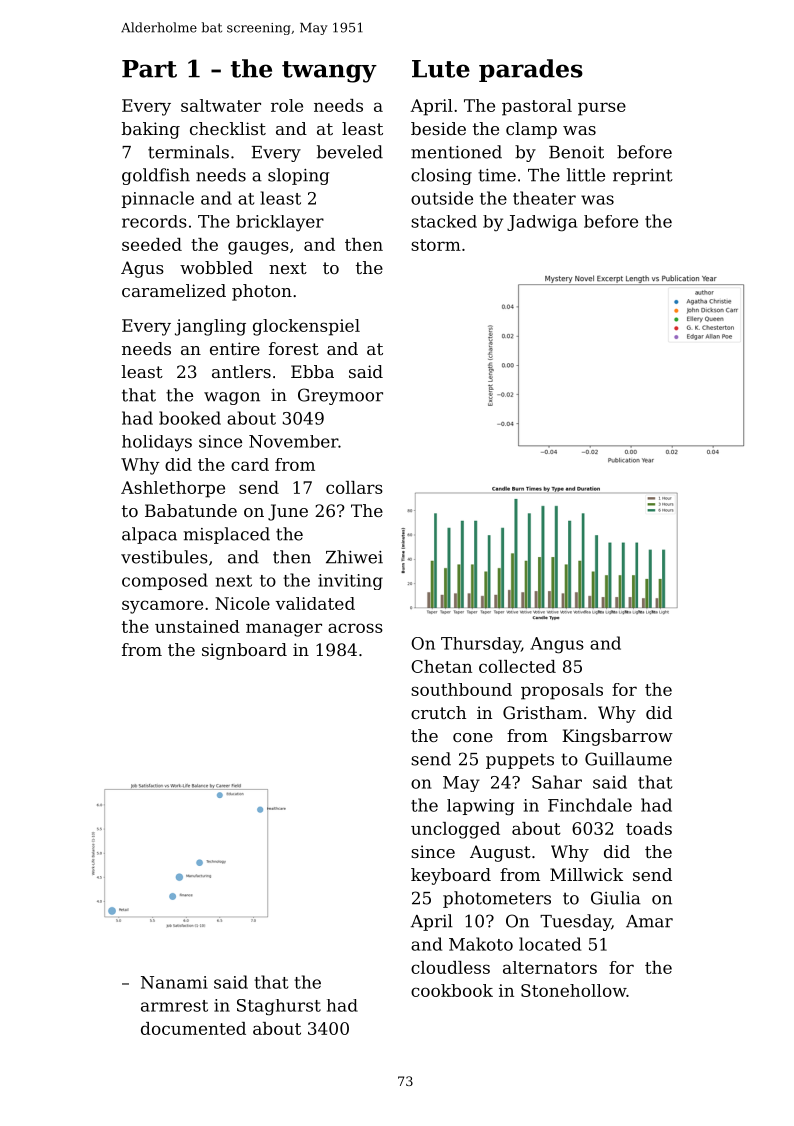 Image resolution: width=794 pixels, height=1126 pixels. I want to click on Nanami, so click(174, 982).
